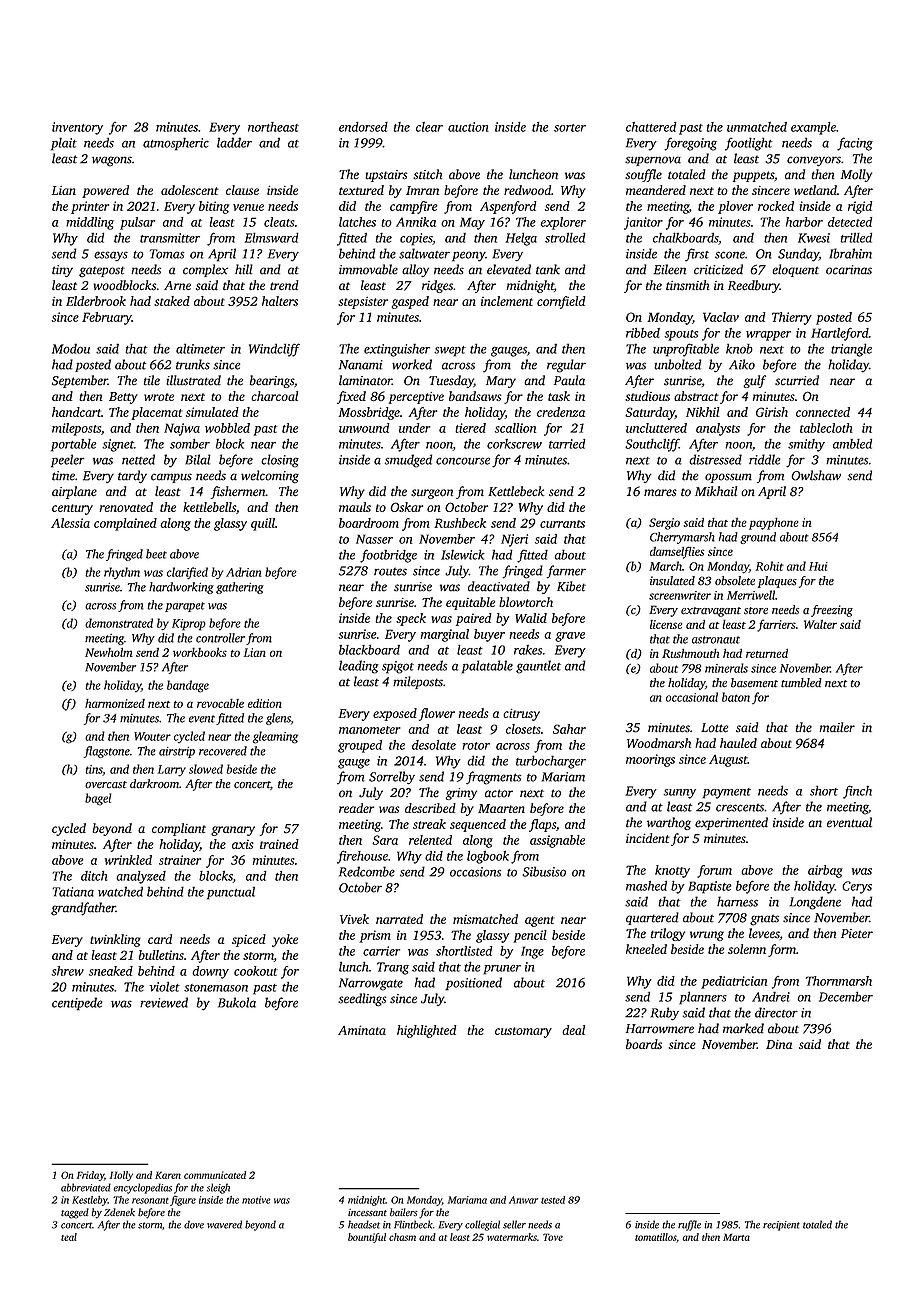 The width and height of the screenshot is (924, 1308). What do you see at coordinates (757, 127) in the screenshot?
I see `unmatched` at bounding box center [757, 127].
